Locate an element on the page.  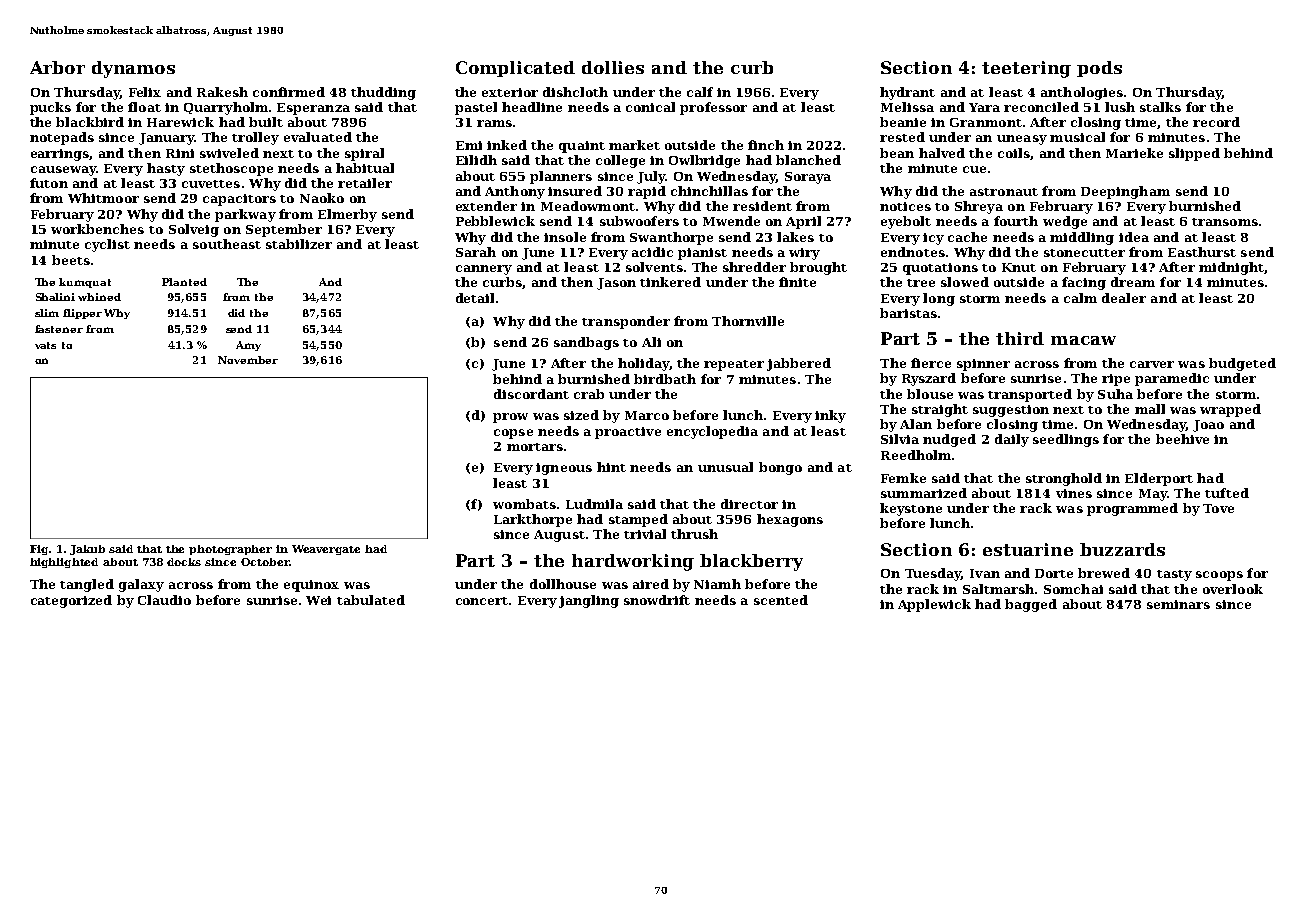
stamped is located at coordinates (638, 520).
